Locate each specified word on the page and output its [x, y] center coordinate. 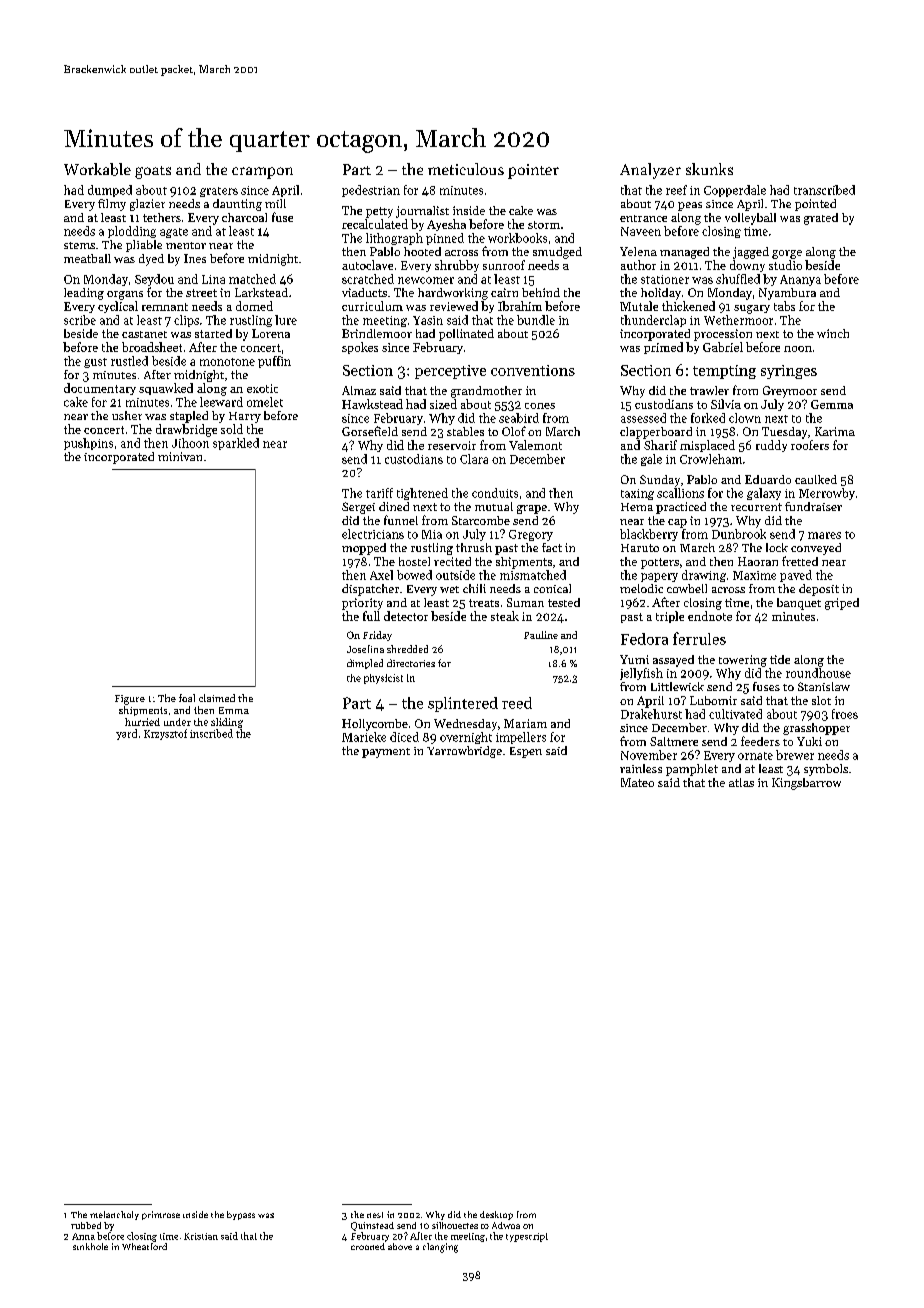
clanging [440, 1248]
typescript [527, 1237]
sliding [227, 723]
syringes [789, 372]
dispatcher [370, 590]
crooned [368, 1246]
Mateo [637, 782]
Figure [130, 700]
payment [386, 753]
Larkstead [261, 292]
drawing [704, 576]
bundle [536, 320]
